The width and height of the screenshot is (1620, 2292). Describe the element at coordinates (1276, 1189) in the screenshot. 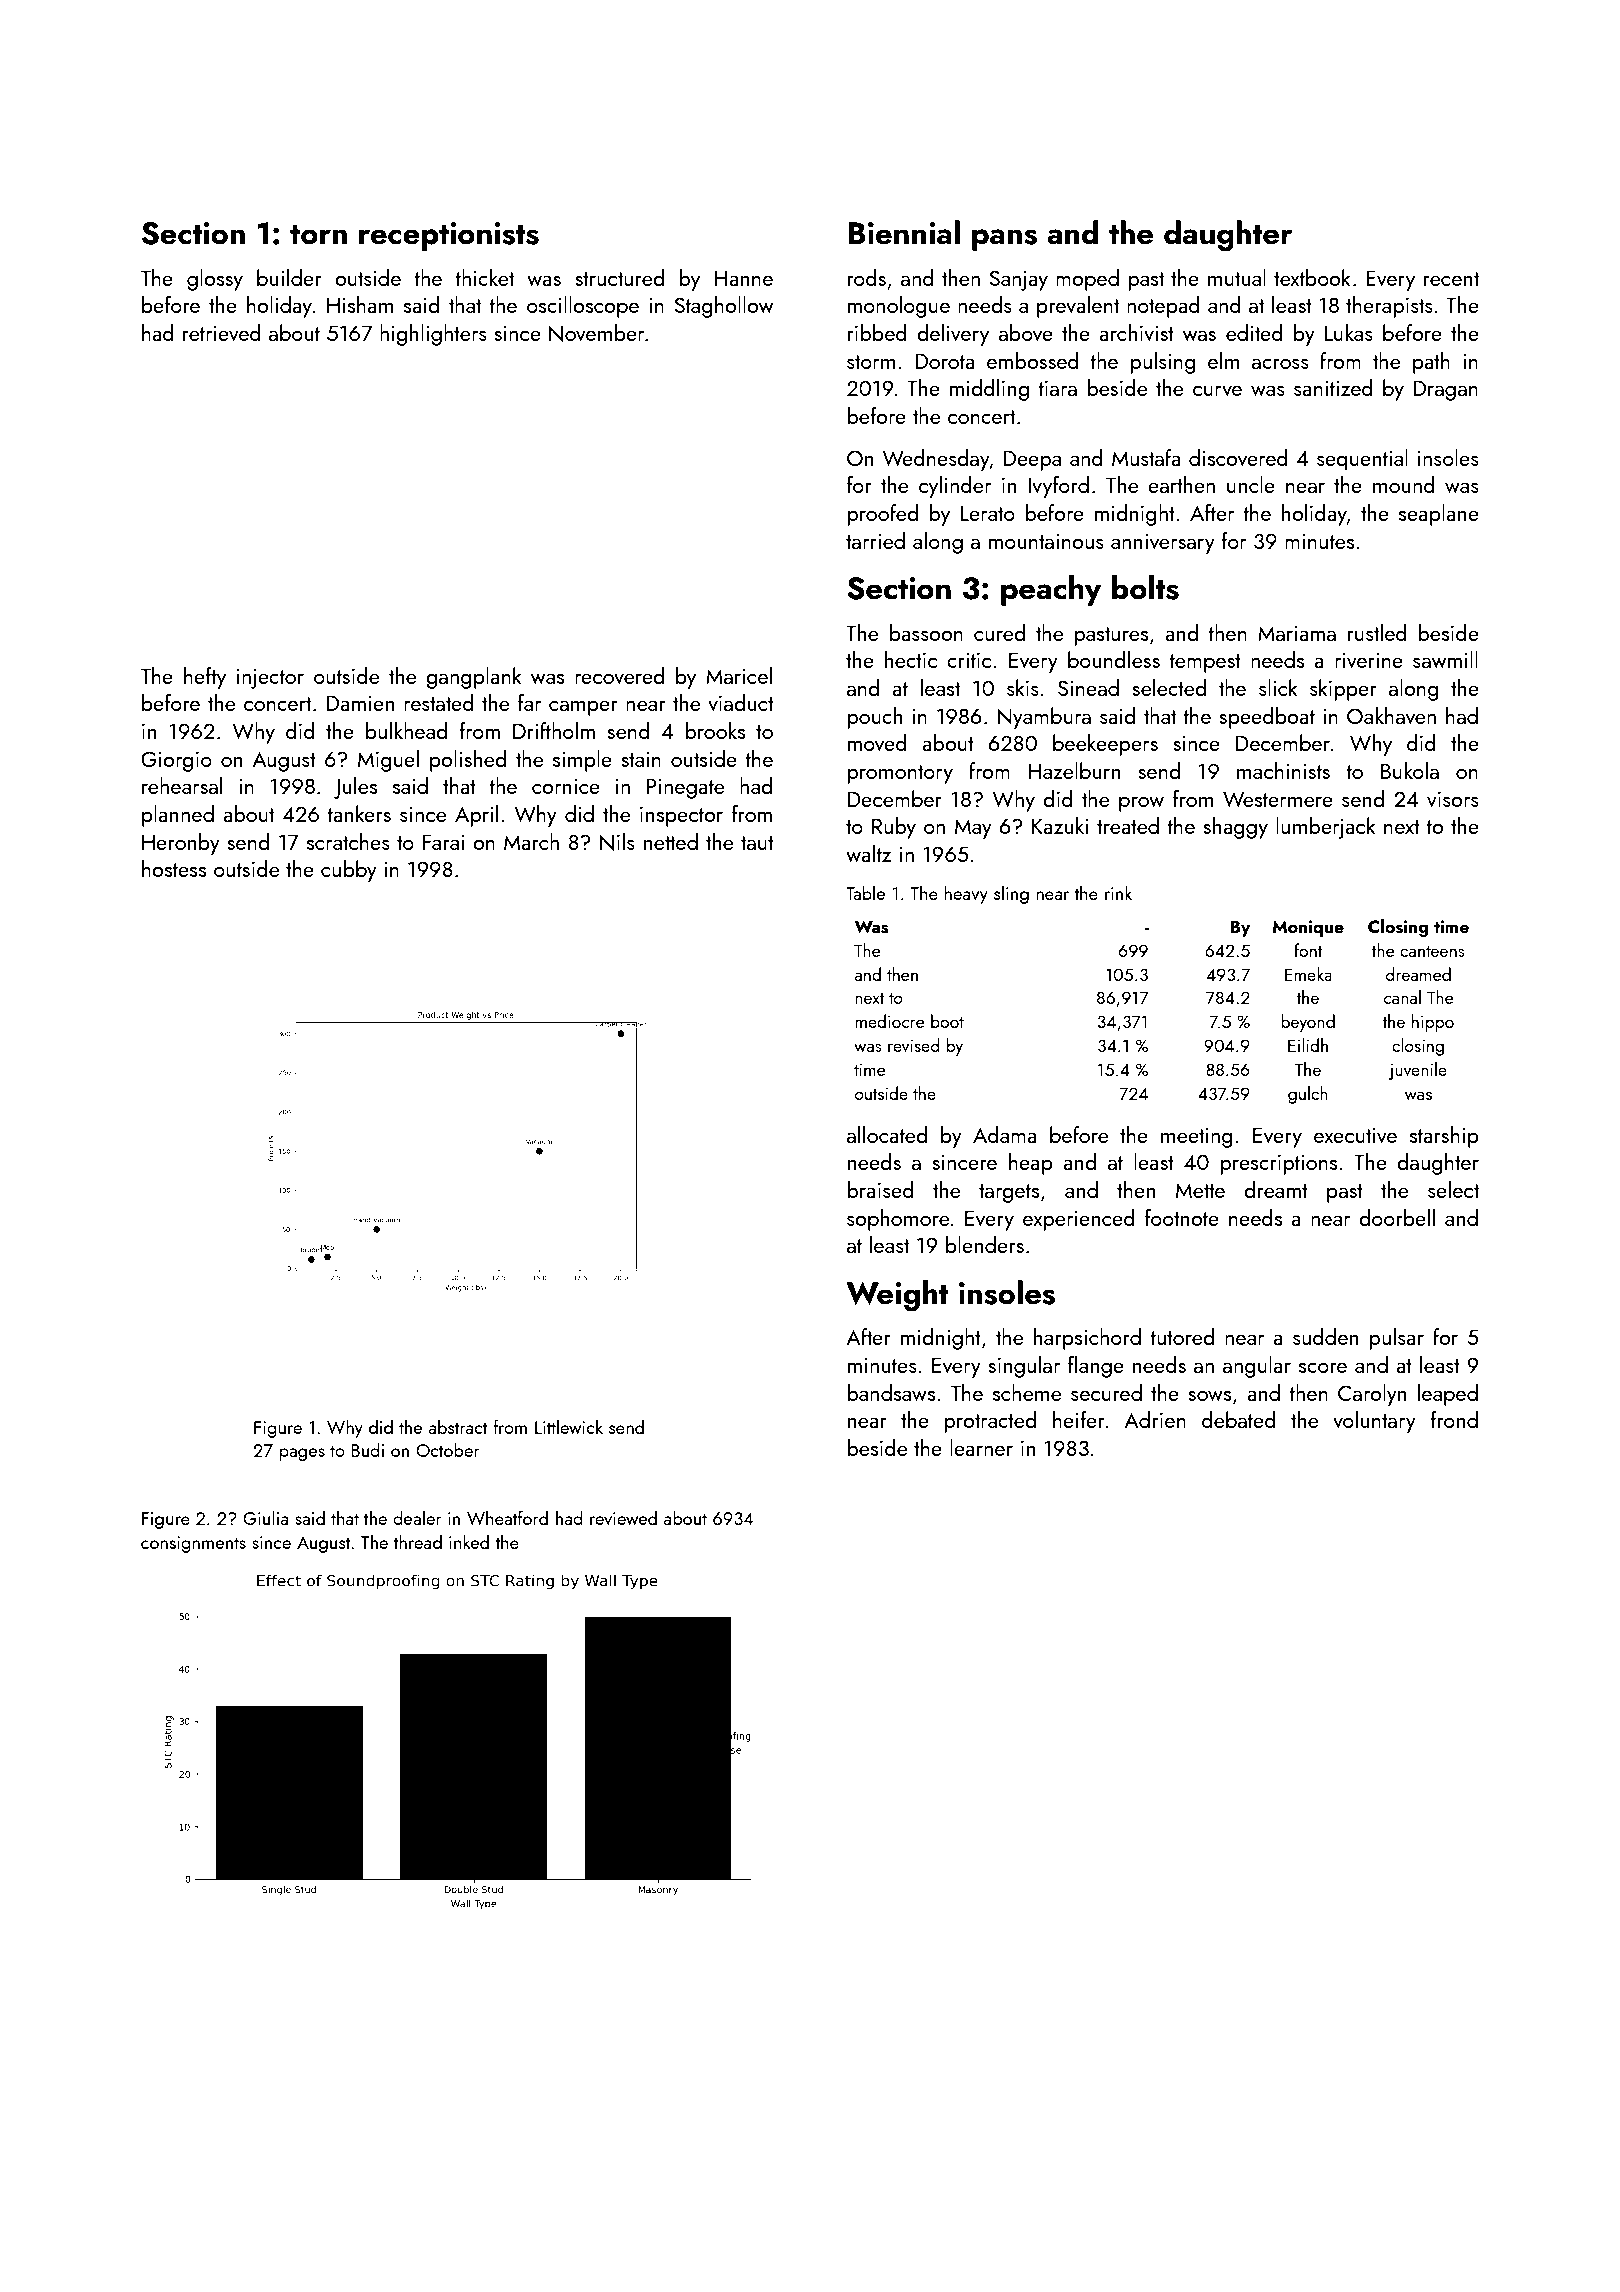

I see `dreamt` at that location.
